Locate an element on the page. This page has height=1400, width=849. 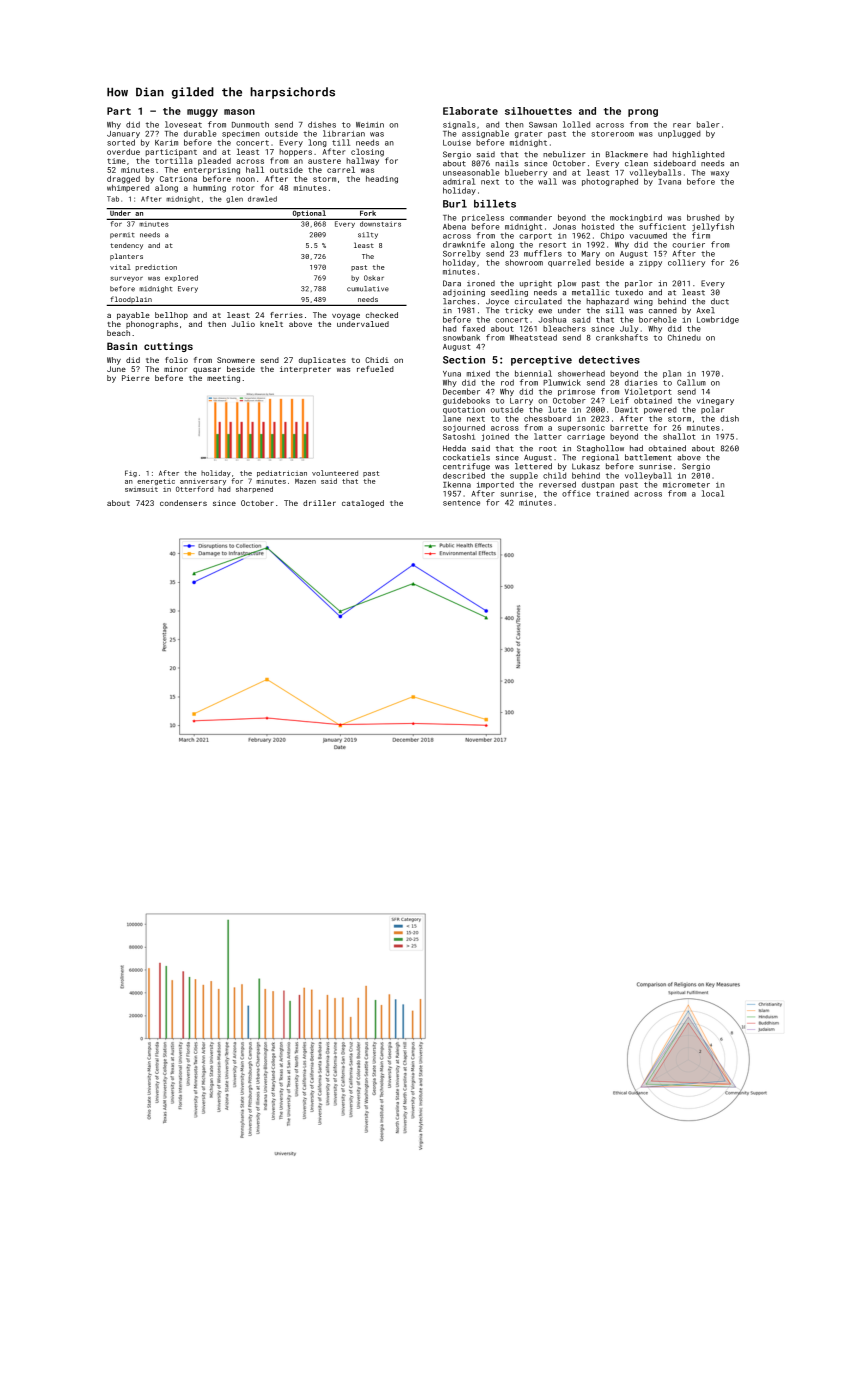
Wheatstead is located at coordinates (533, 337).
